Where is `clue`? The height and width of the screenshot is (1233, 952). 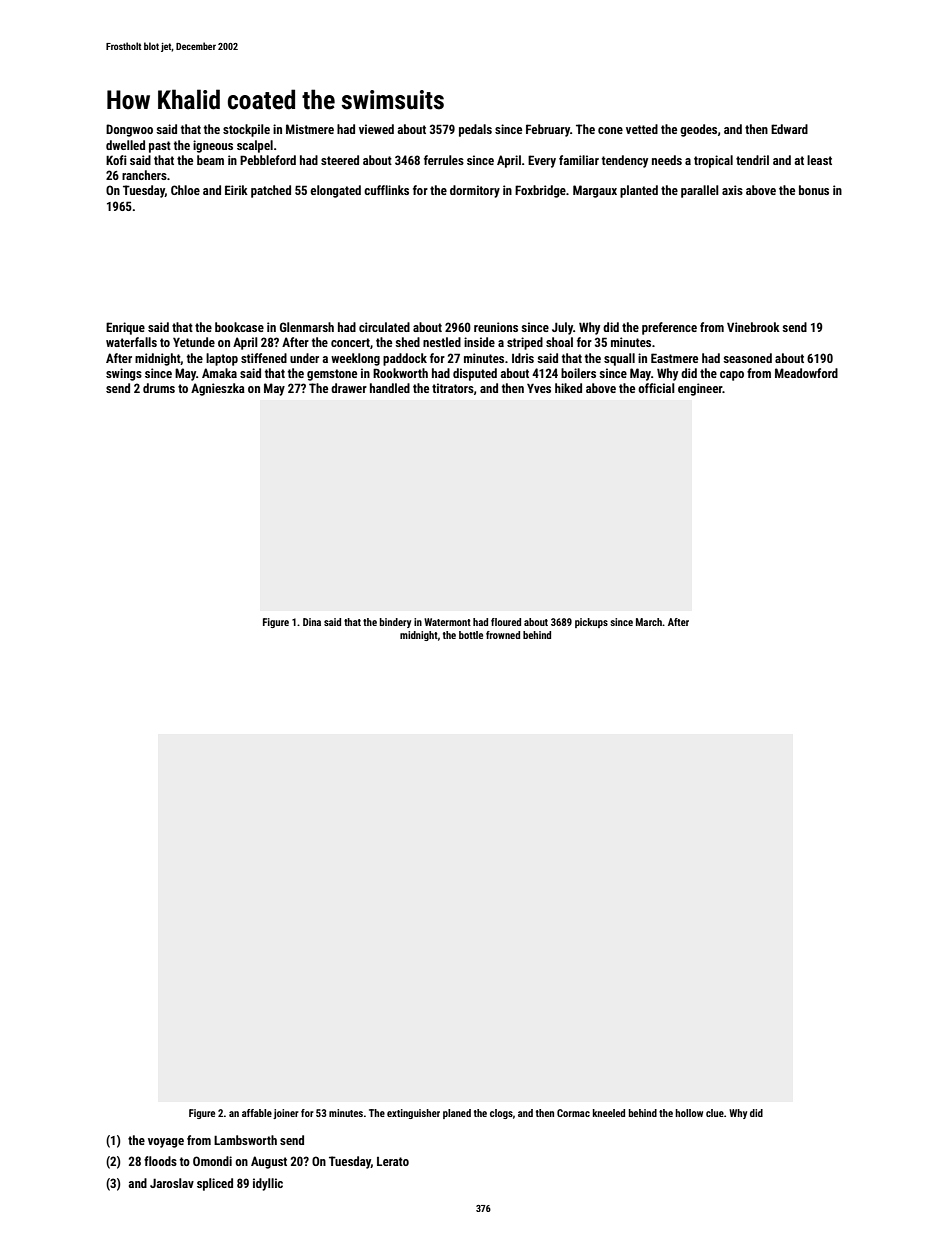
clue is located at coordinates (715, 1113).
